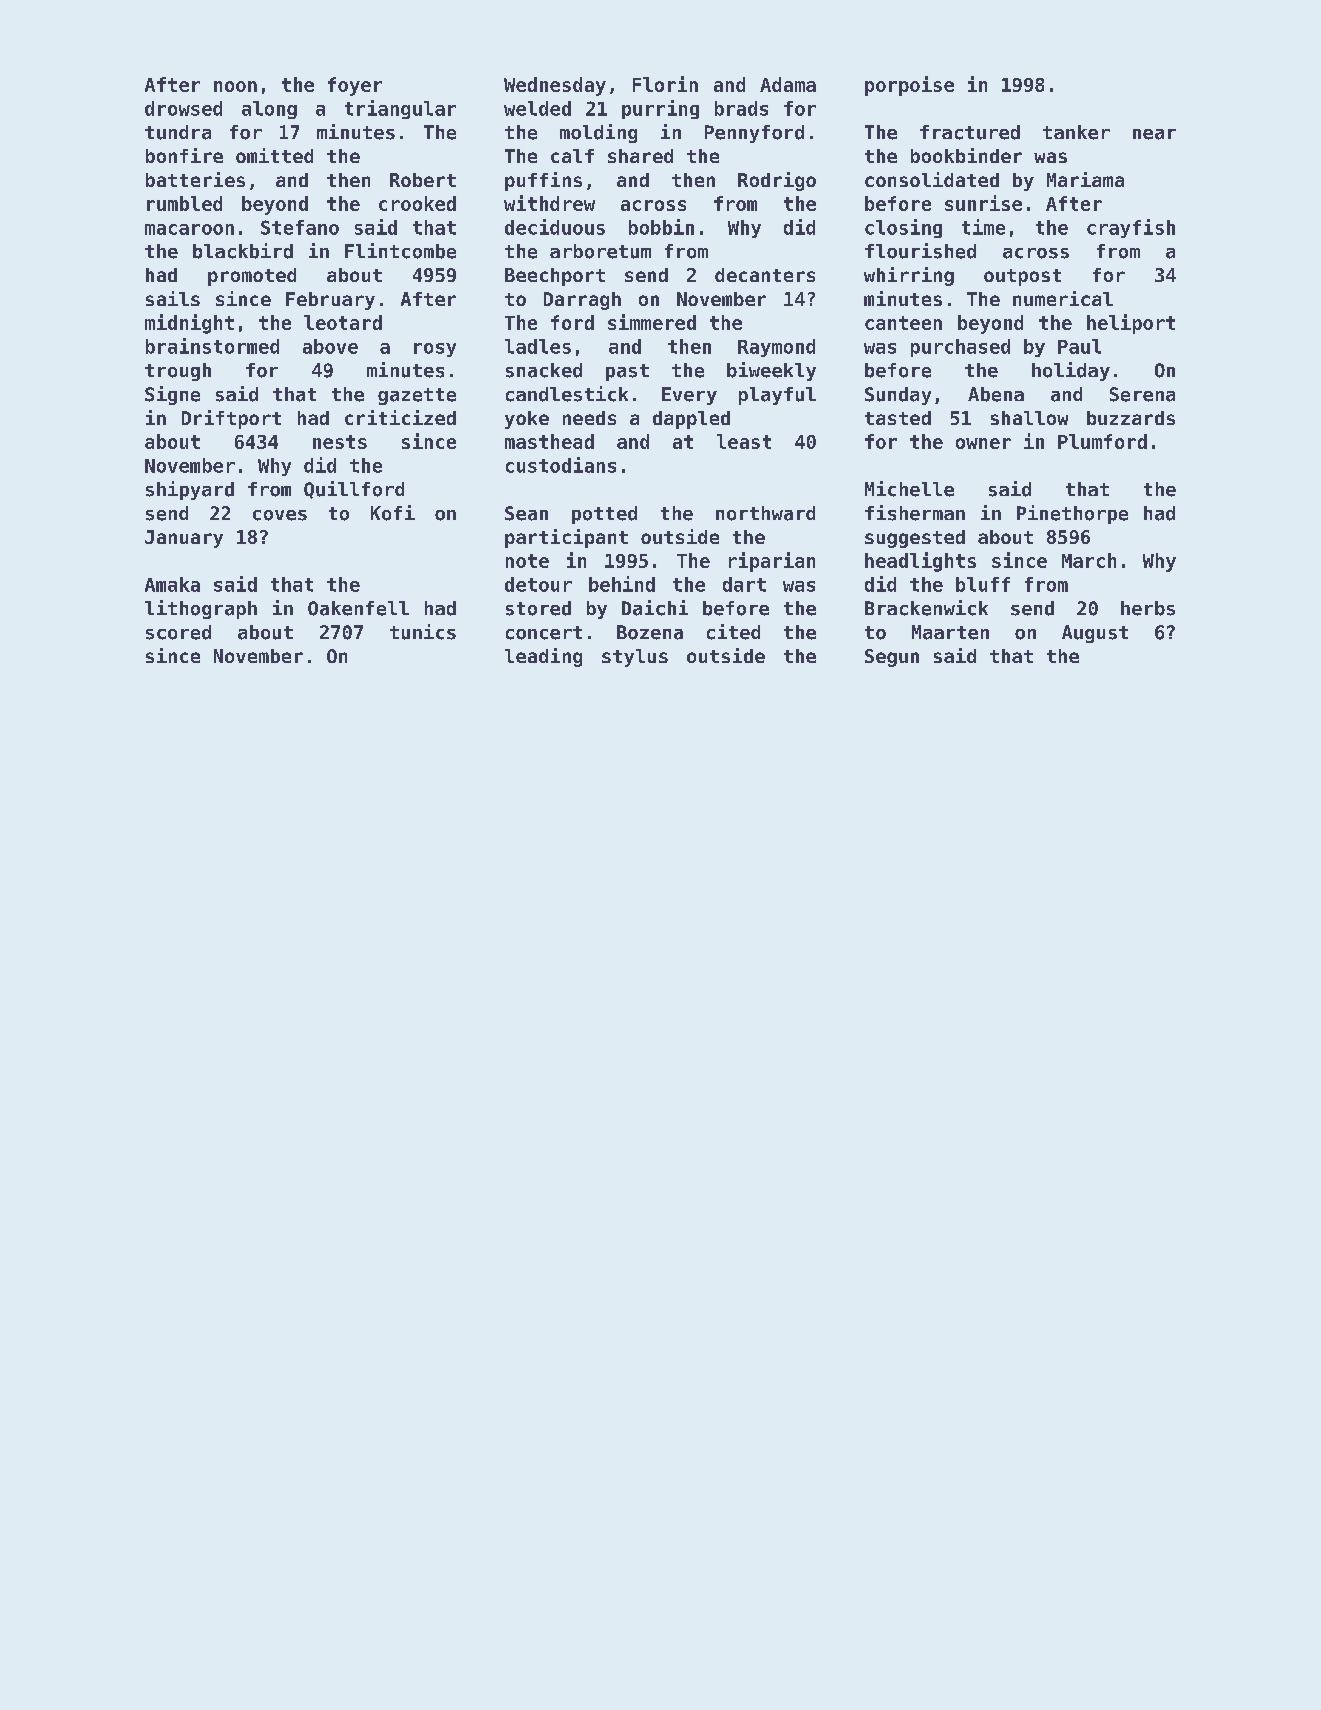 The width and height of the screenshot is (1321, 1710). I want to click on shipyard, so click(190, 490).
